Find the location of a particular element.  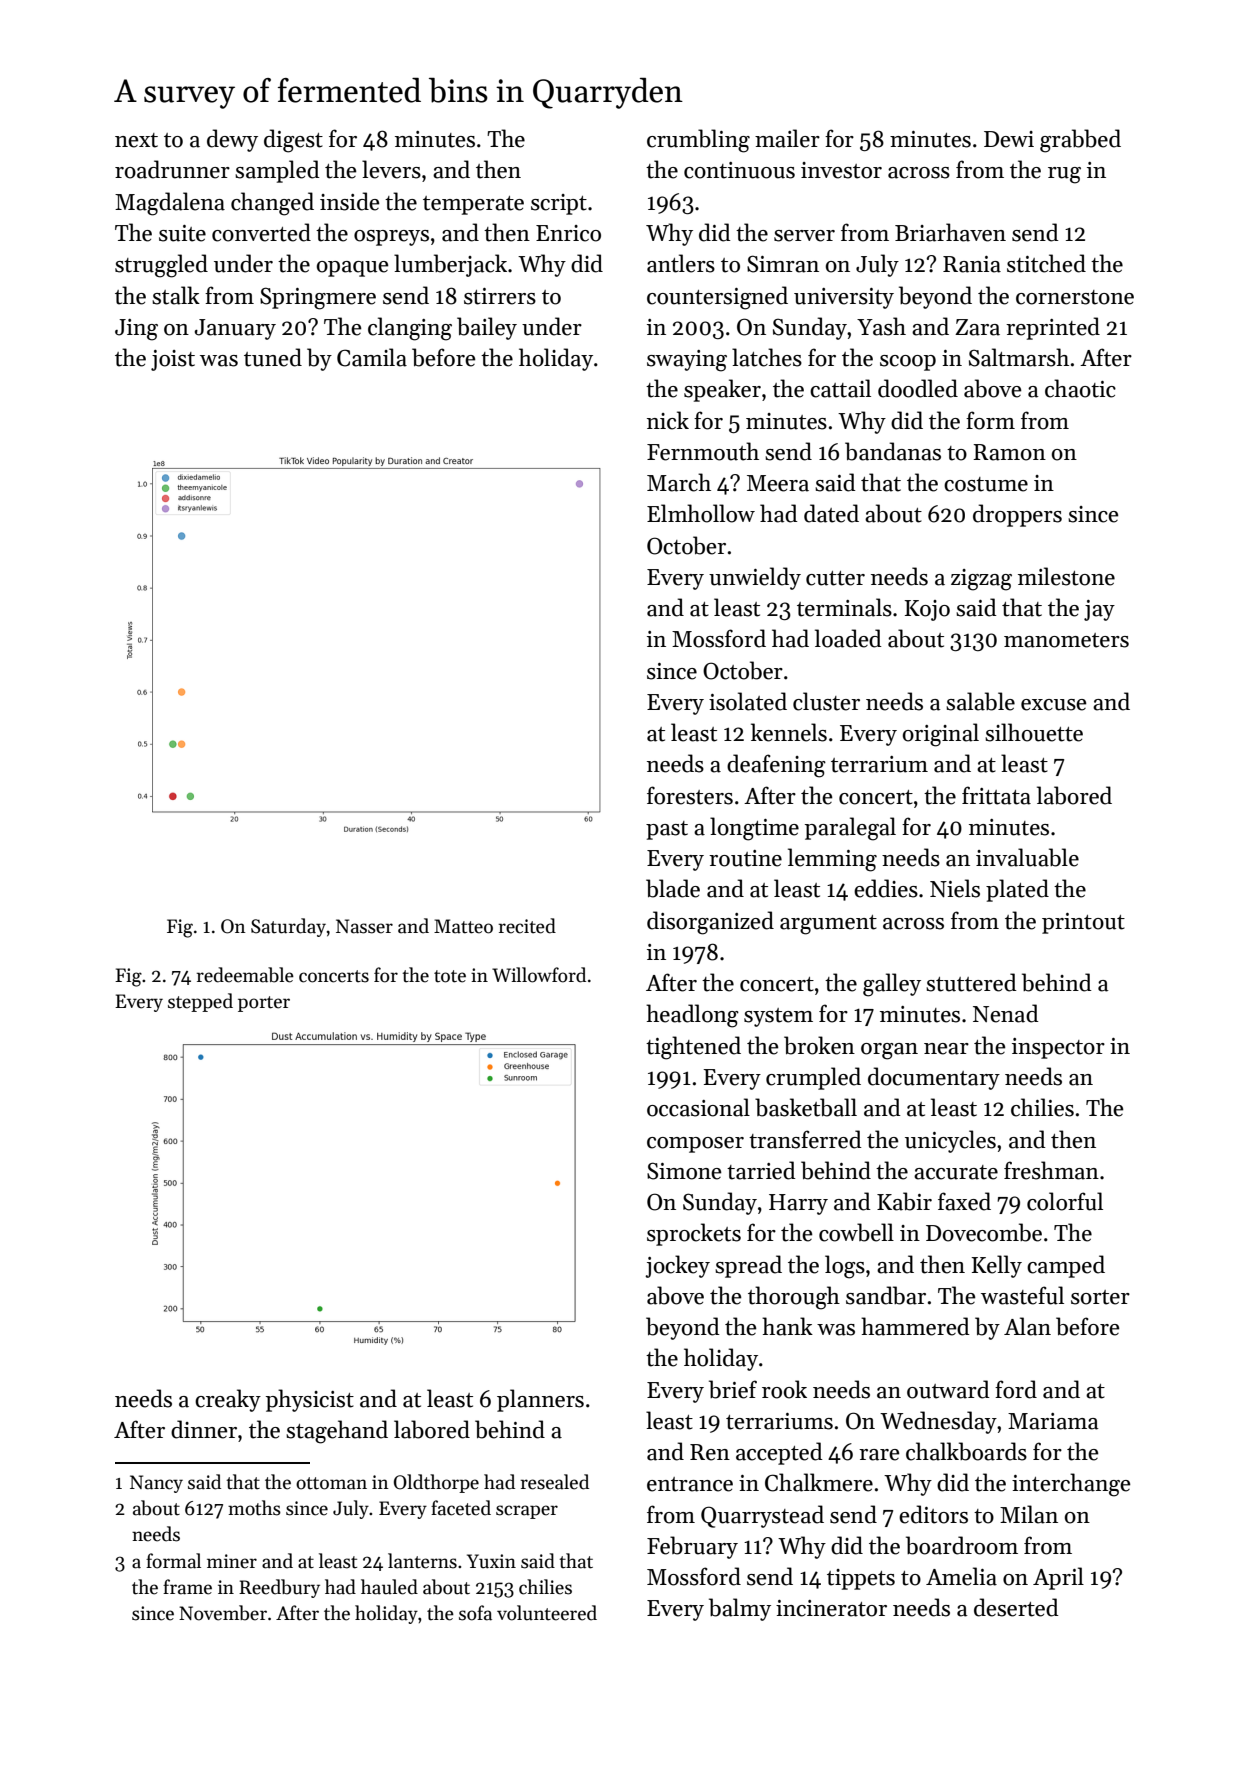

jockey is located at coordinates (677, 1266).
